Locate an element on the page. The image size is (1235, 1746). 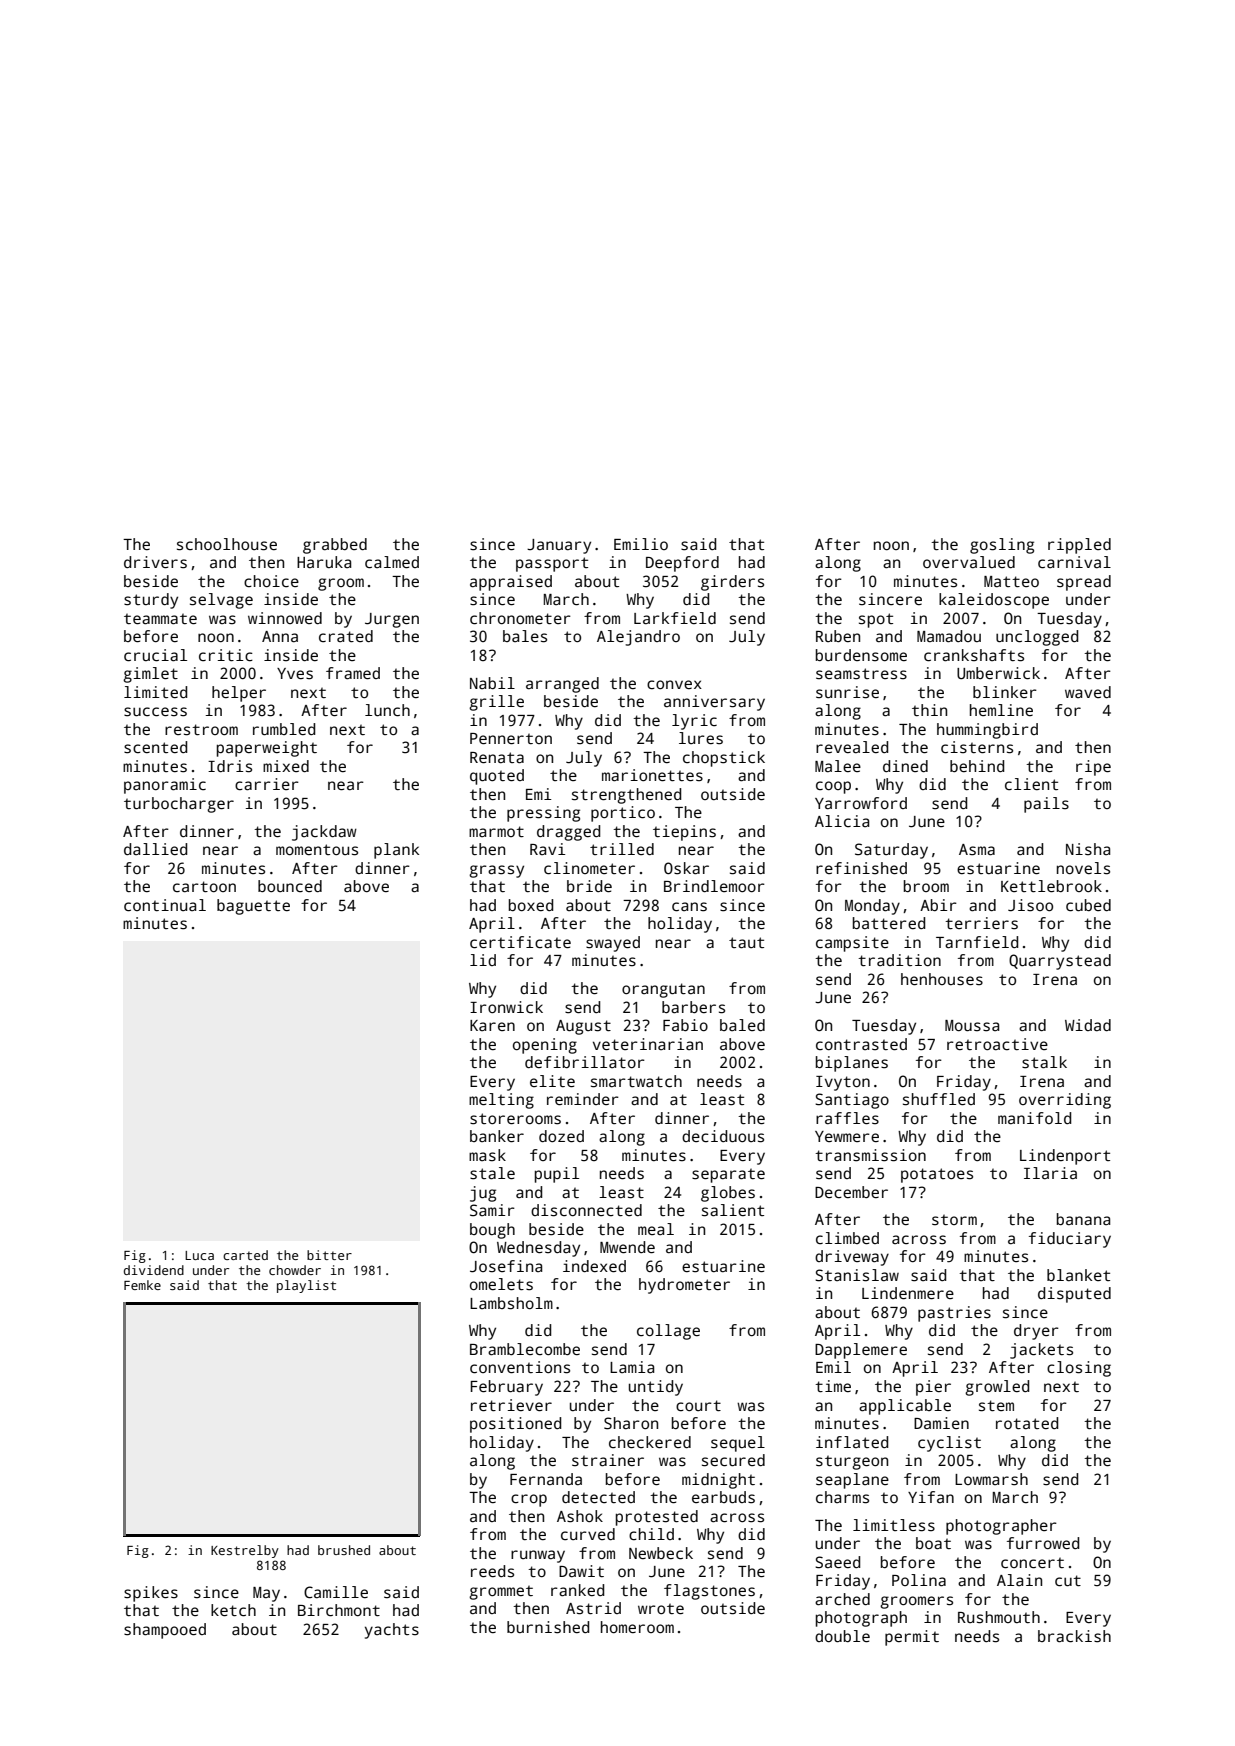
Kestrelby is located at coordinates (245, 1551).
